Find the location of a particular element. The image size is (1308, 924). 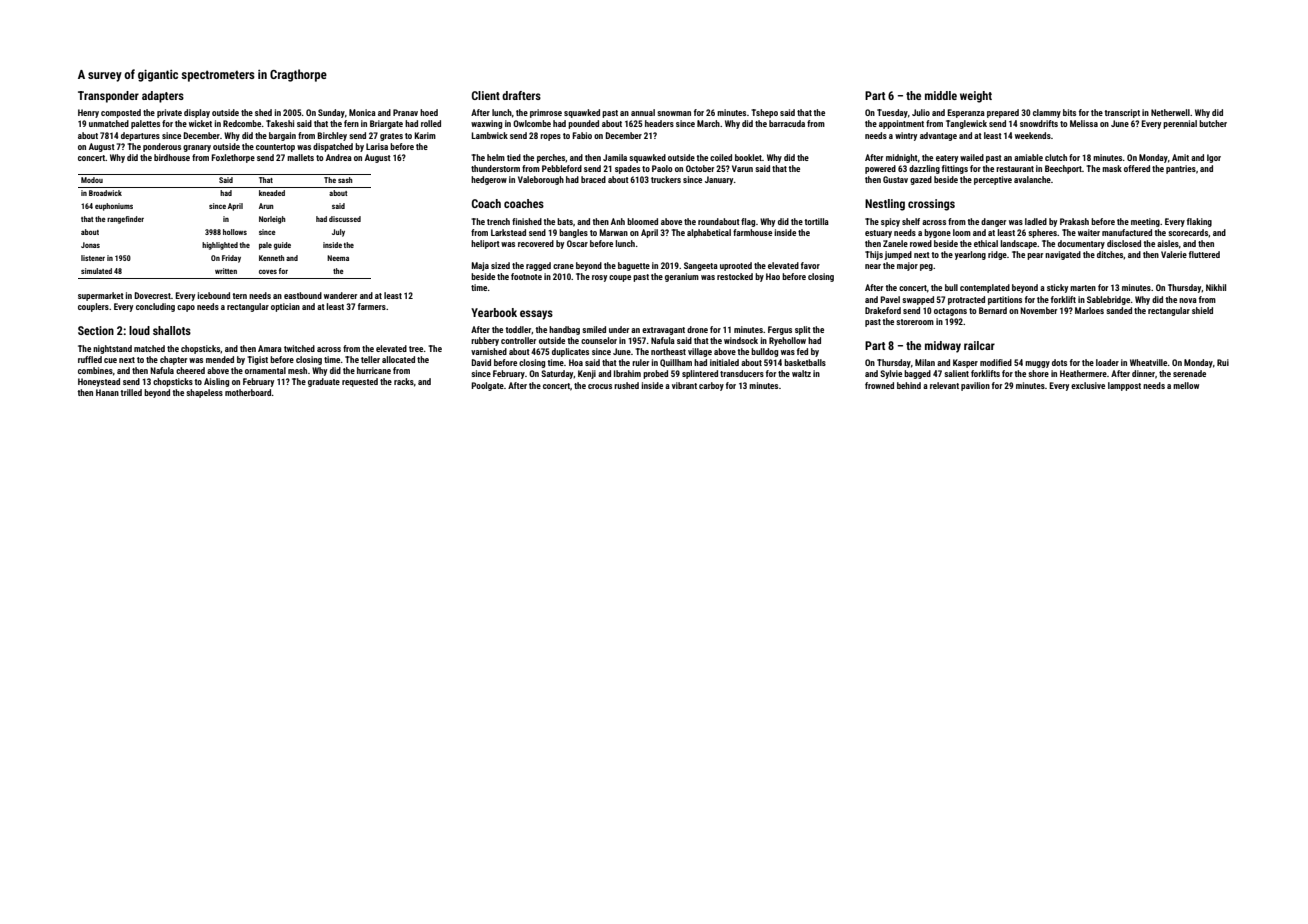

hurricane is located at coordinates (374, 370).
